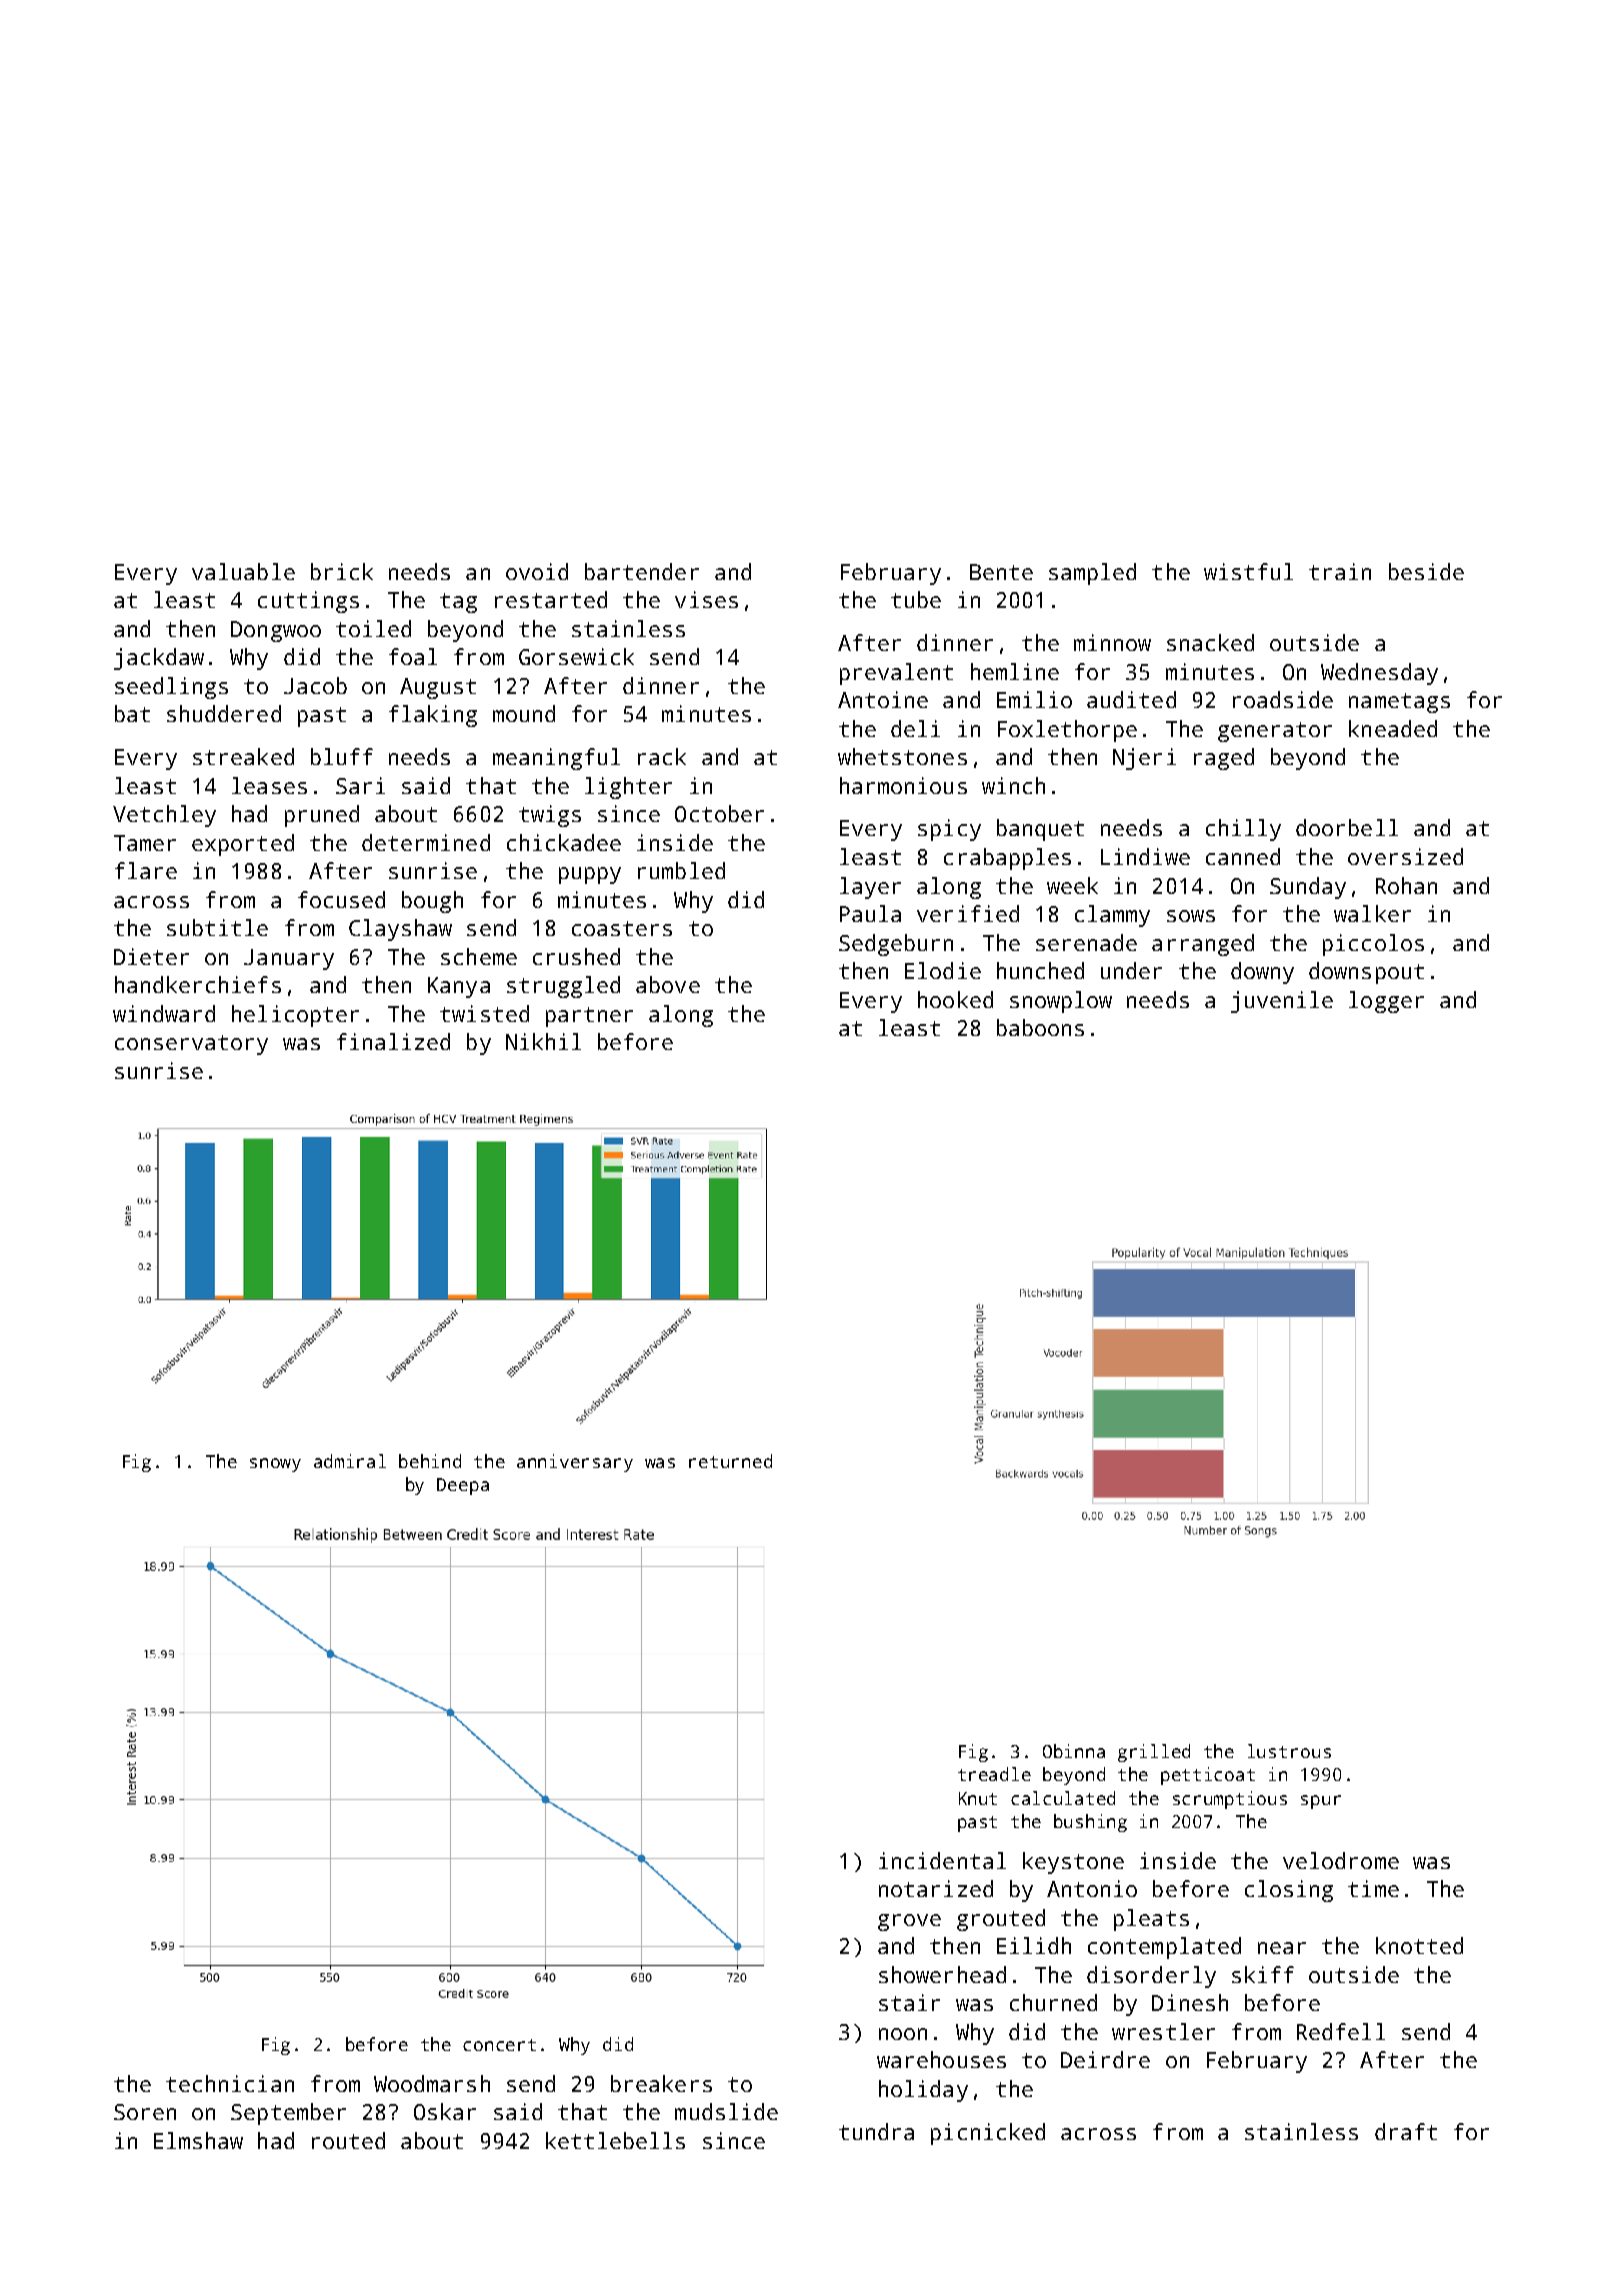 The image size is (1620, 2292). What do you see at coordinates (269, 785) in the image?
I see `leases` at bounding box center [269, 785].
